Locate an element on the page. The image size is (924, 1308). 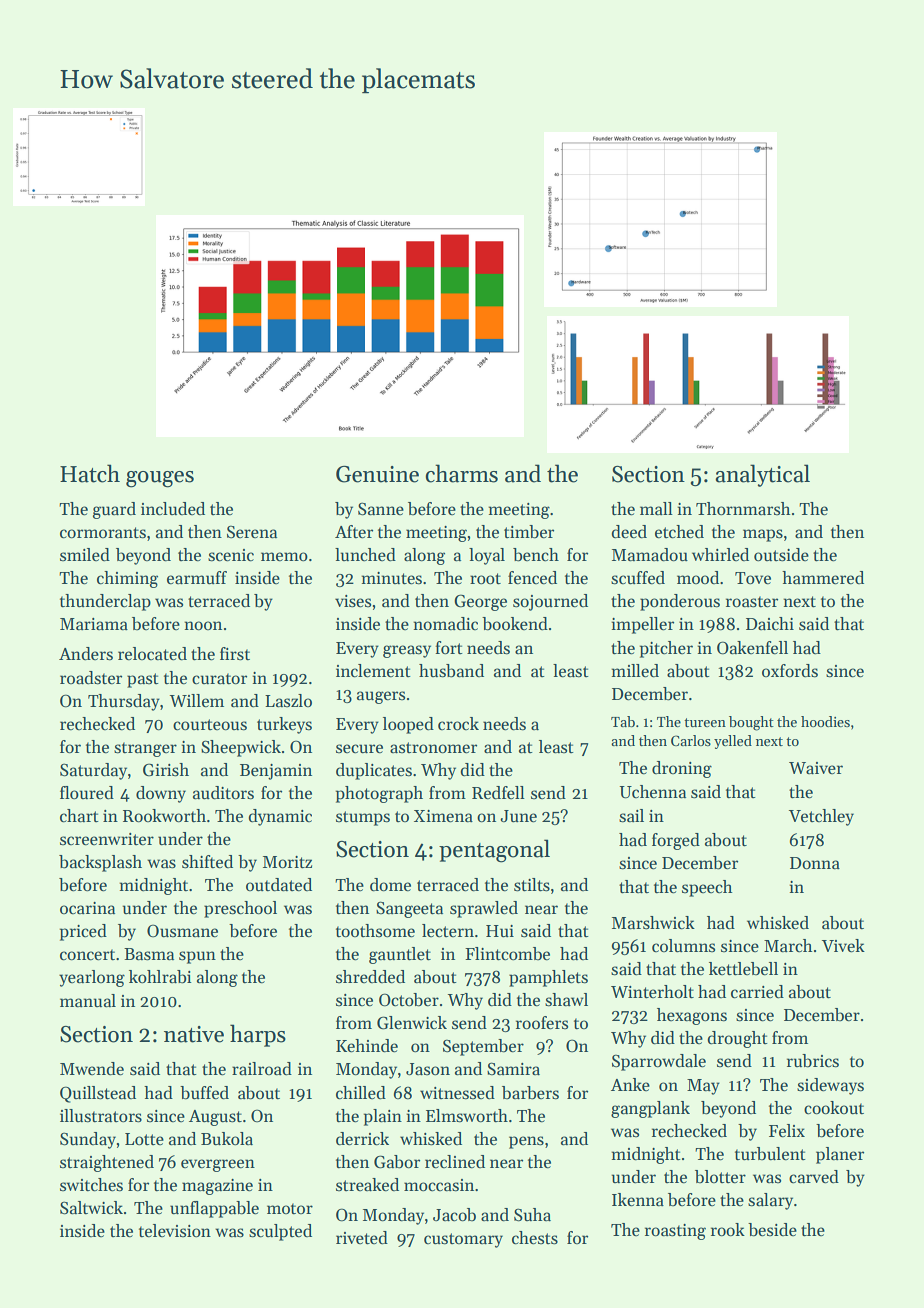
augers is located at coordinates (381, 697).
